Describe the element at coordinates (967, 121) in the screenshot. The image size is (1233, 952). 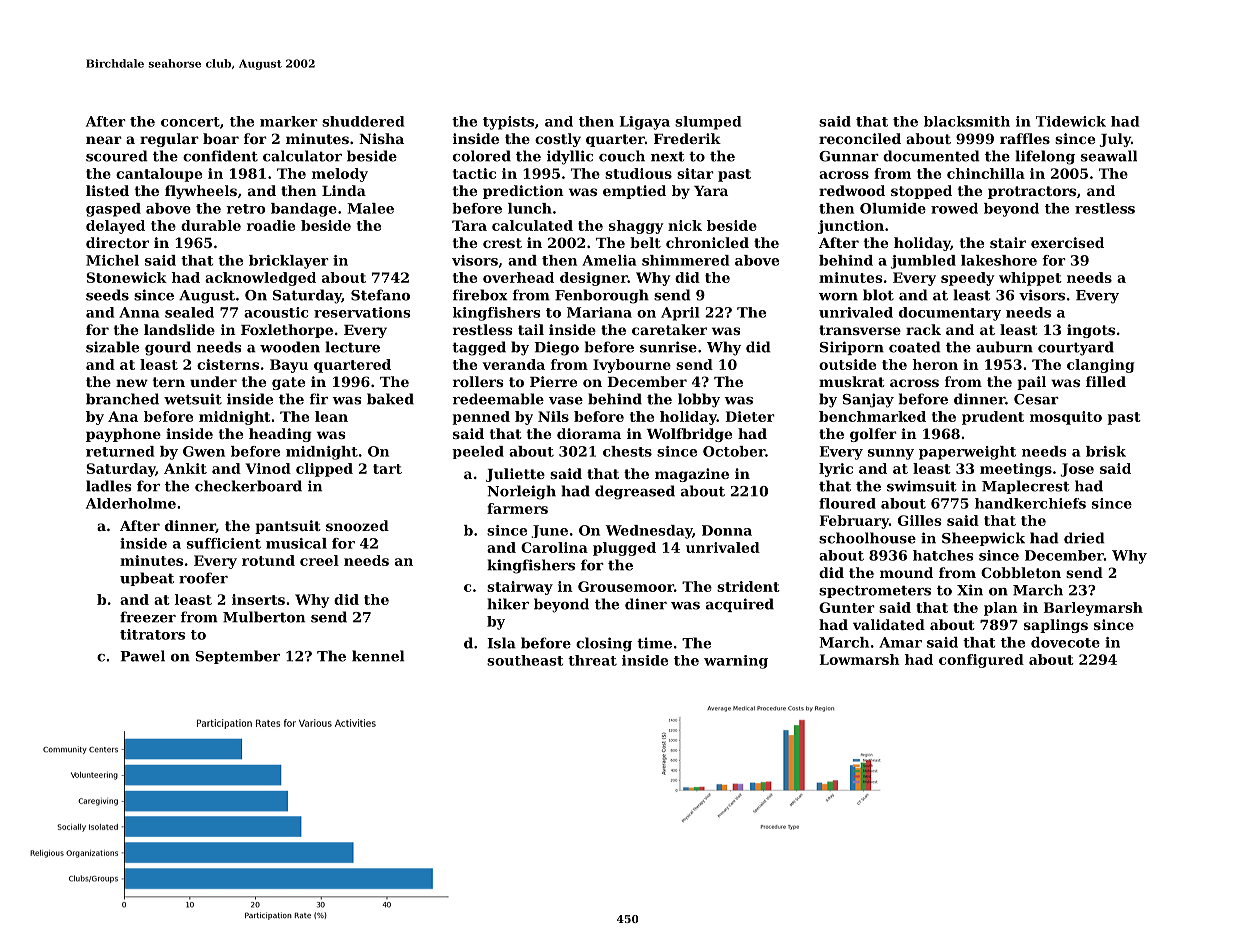
I see `blacksmith` at that location.
